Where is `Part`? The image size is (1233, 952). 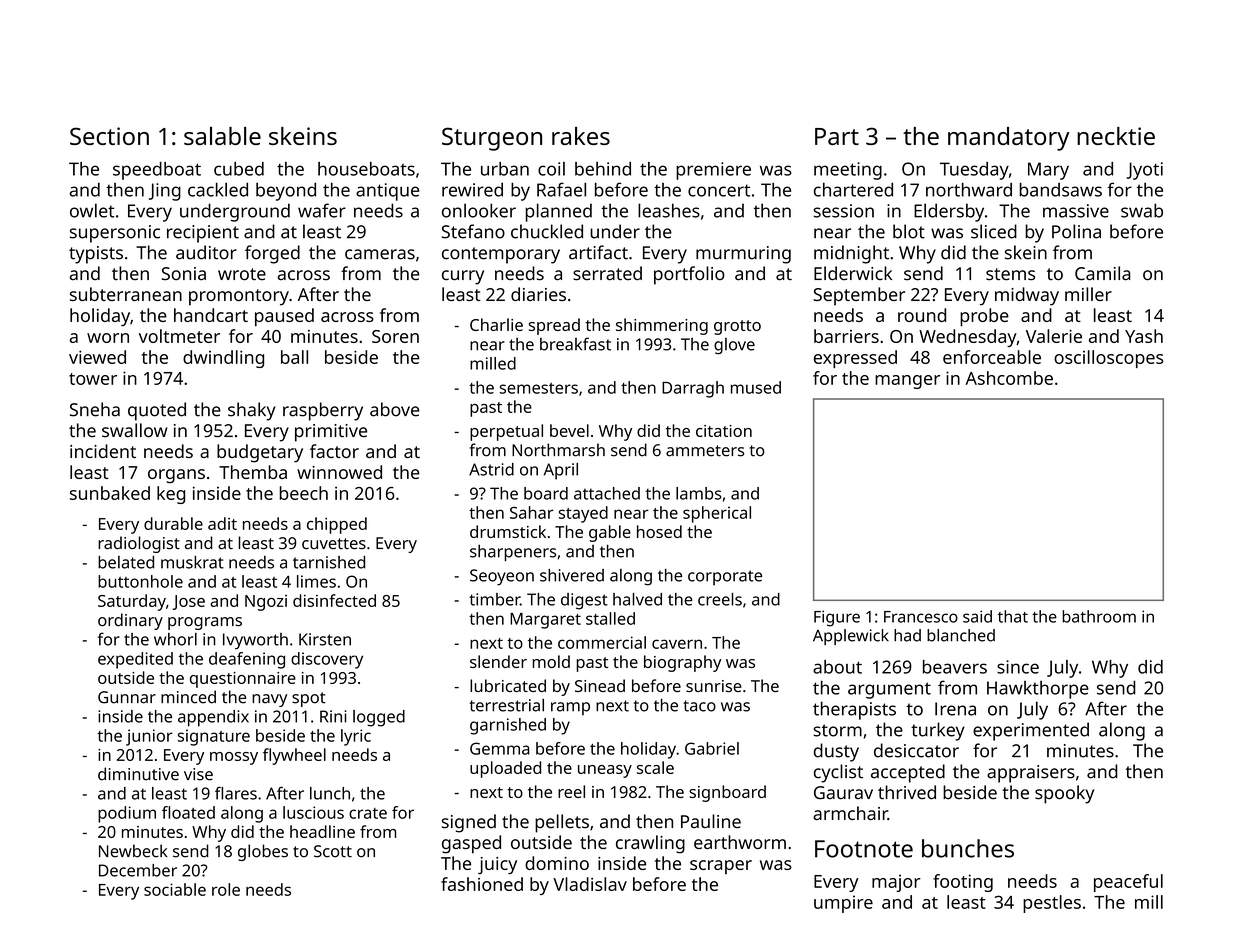 Part is located at coordinates (837, 136).
